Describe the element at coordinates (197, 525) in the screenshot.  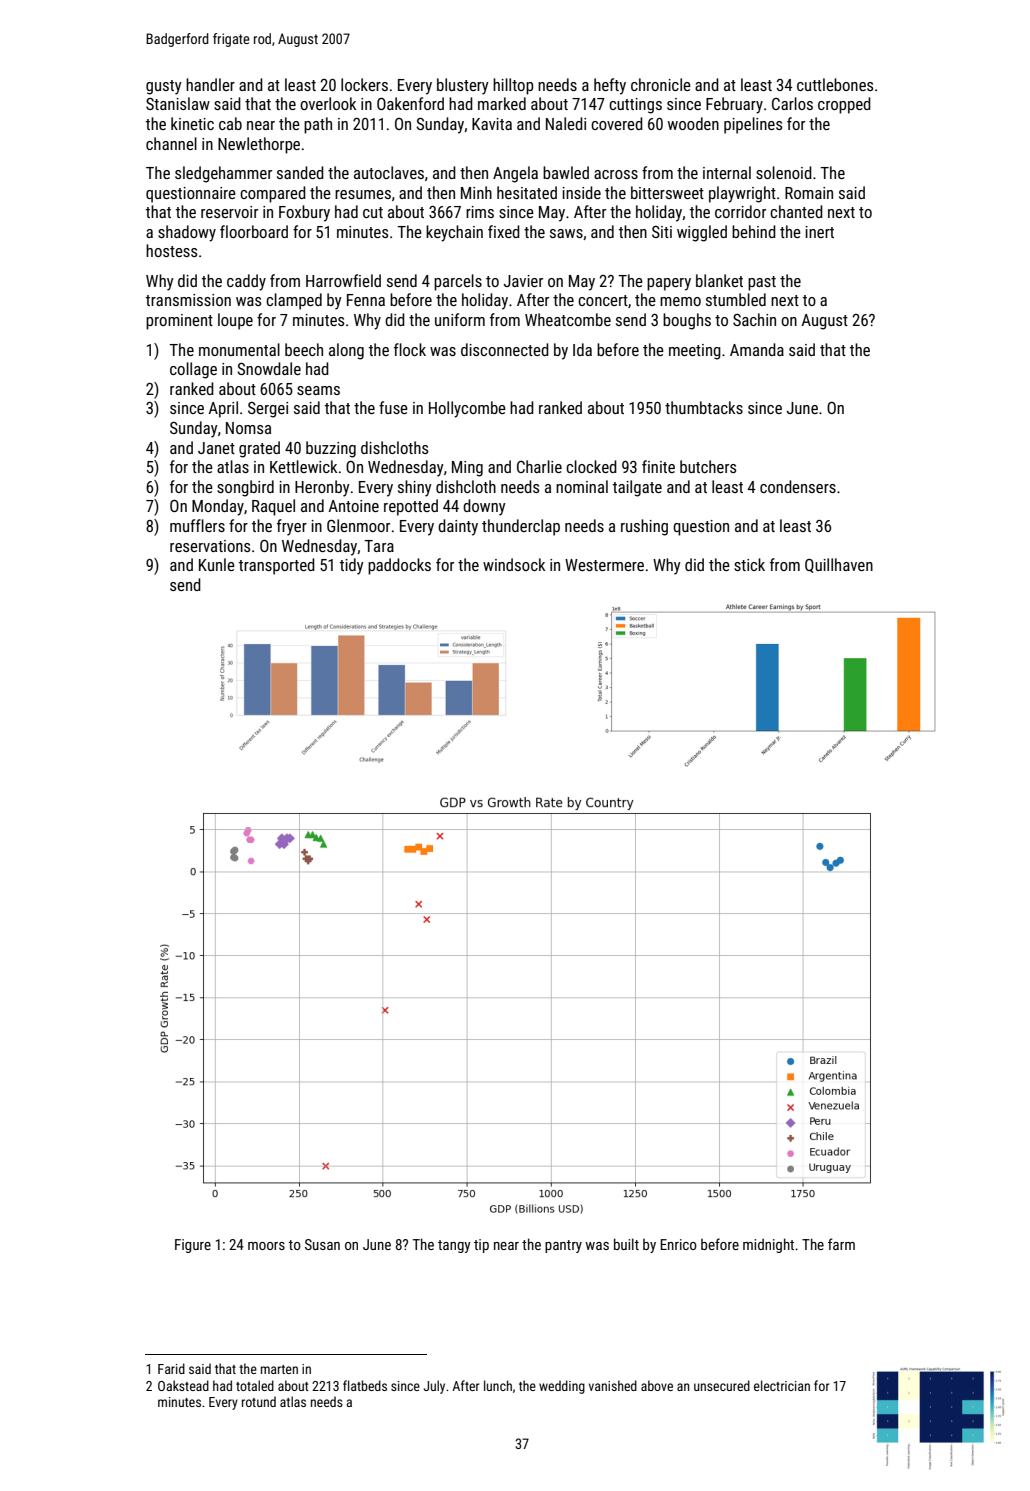
I see `mufflers` at that location.
